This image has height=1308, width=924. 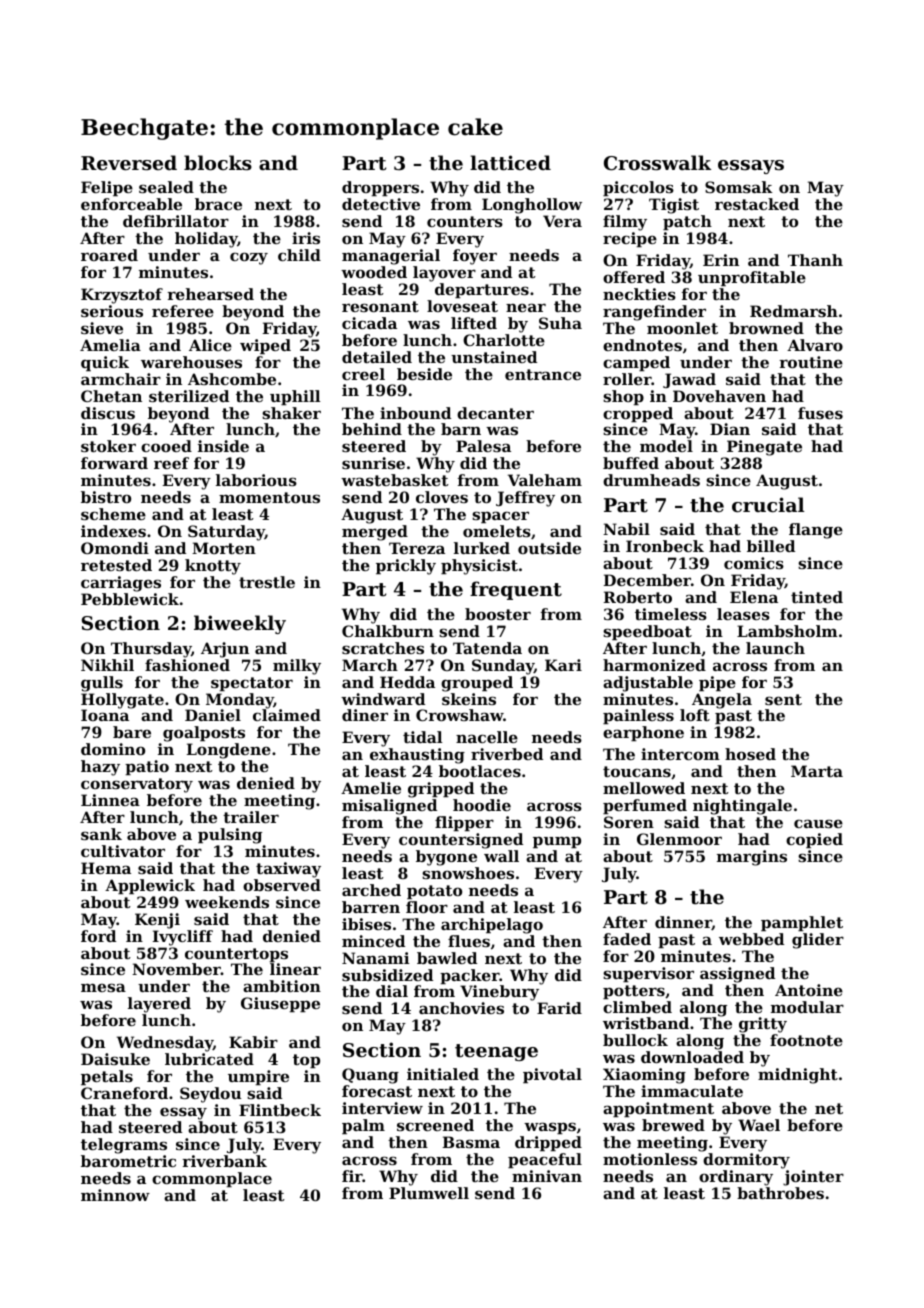 I want to click on pump, so click(x=557, y=842).
